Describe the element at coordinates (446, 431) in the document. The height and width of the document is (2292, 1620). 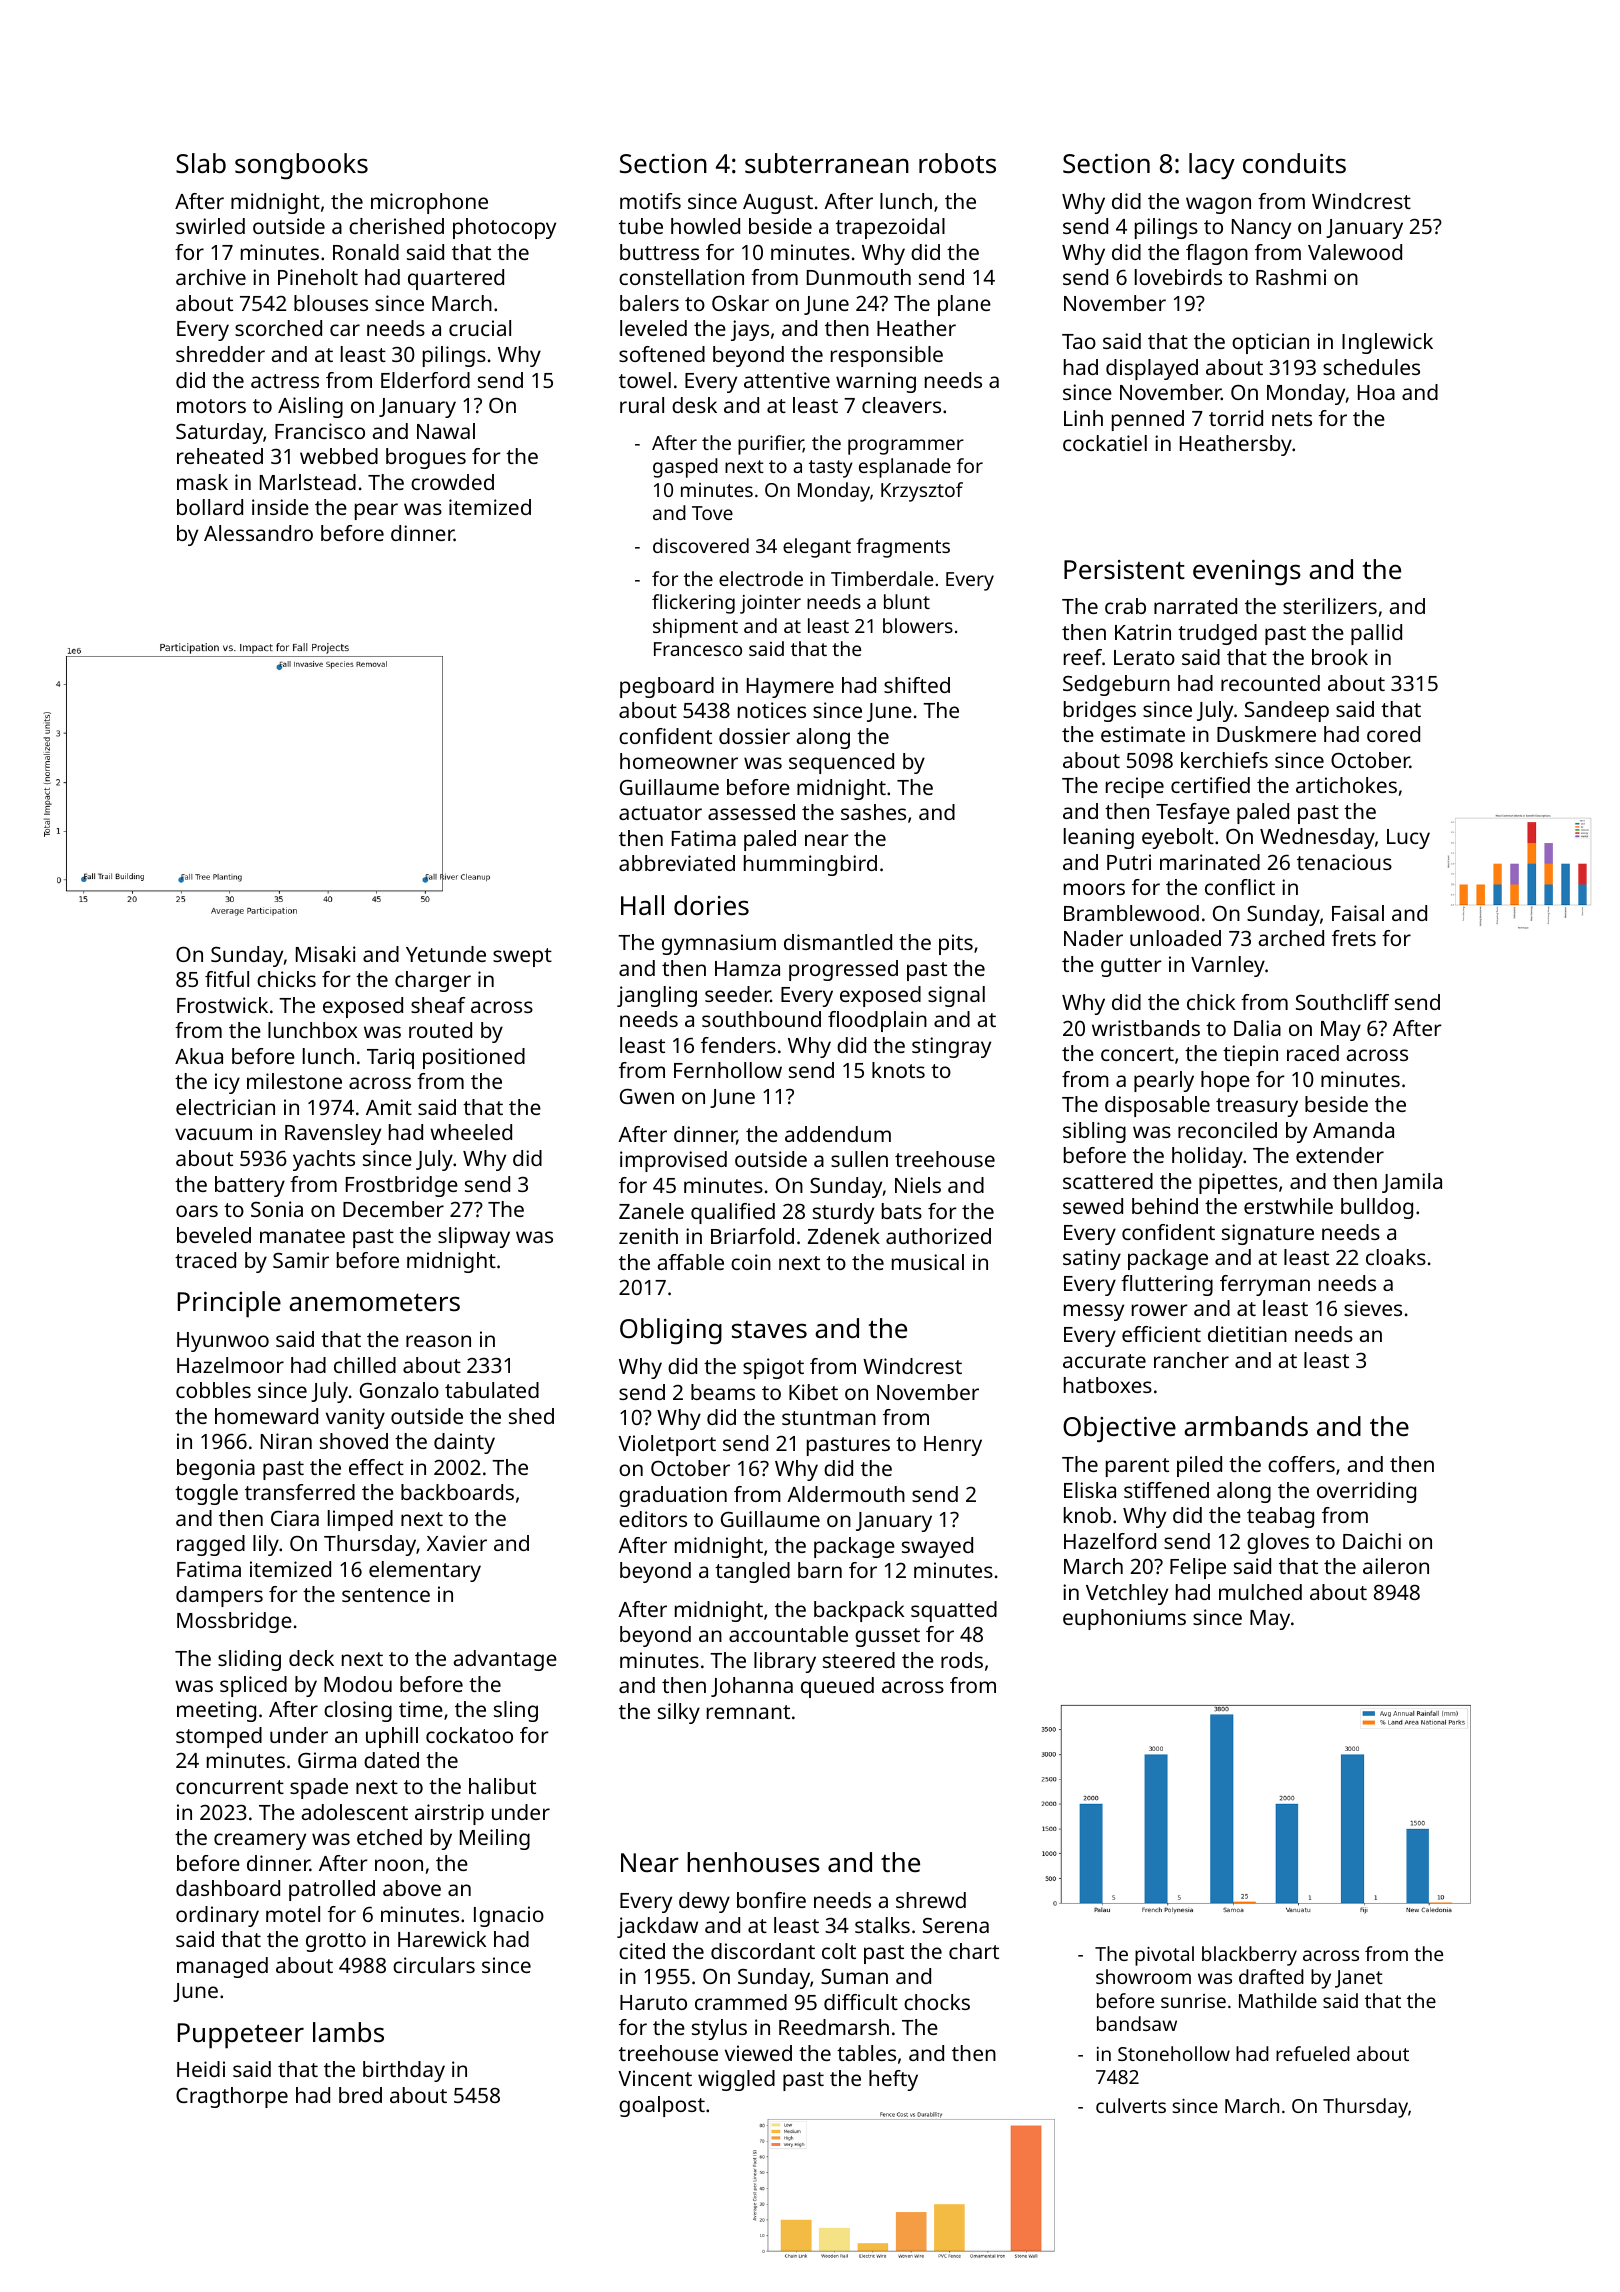
I see `Nawal` at that location.
